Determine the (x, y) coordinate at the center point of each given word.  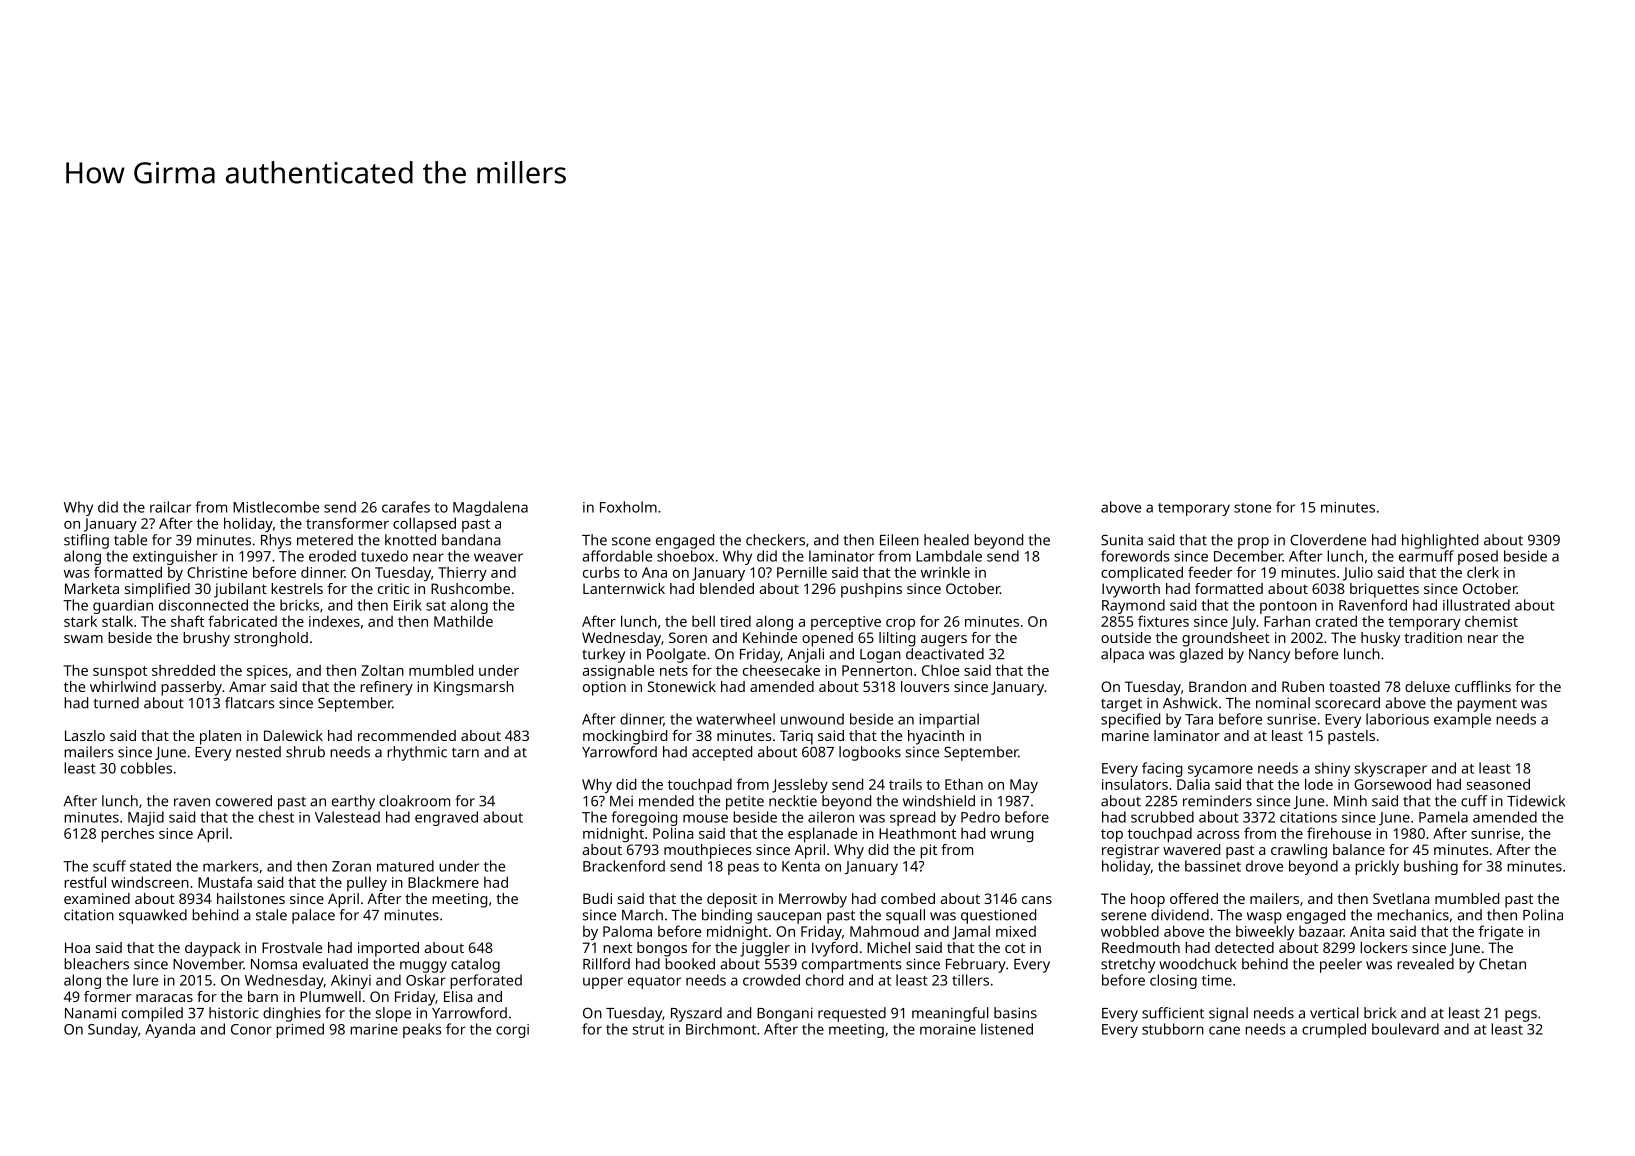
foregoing (644, 818)
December (1248, 556)
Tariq (796, 737)
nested (258, 752)
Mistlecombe (276, 507)
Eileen (899, 540)
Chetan (1502, 964)
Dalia (1193, 784)
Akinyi (351, 981)
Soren (688, 637)
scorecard (1347, 703)
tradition (1433, 637)
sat (436, 606)
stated (150, 866)
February (976, 965)
